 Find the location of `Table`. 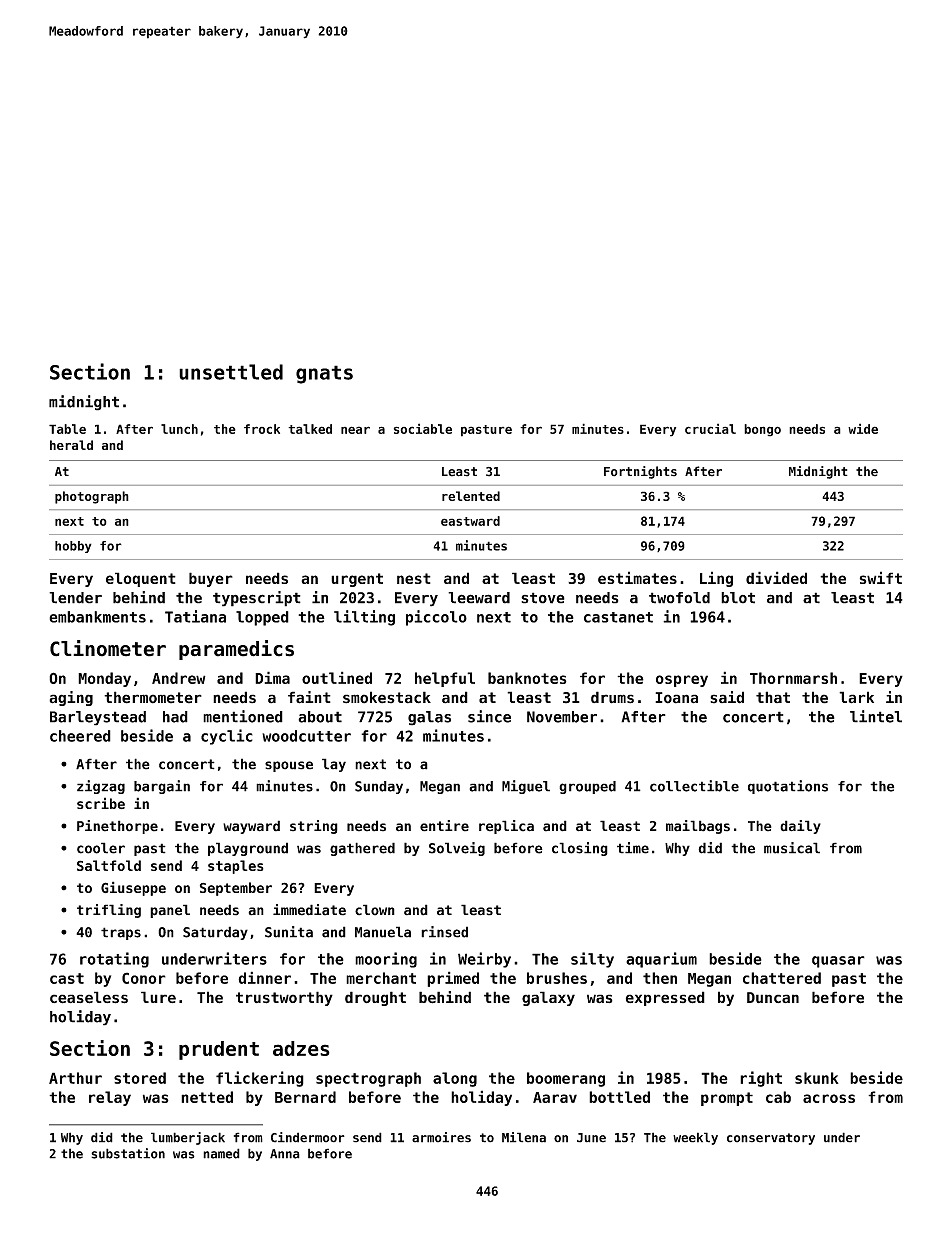

Table is located at coordinates (67, 429).
